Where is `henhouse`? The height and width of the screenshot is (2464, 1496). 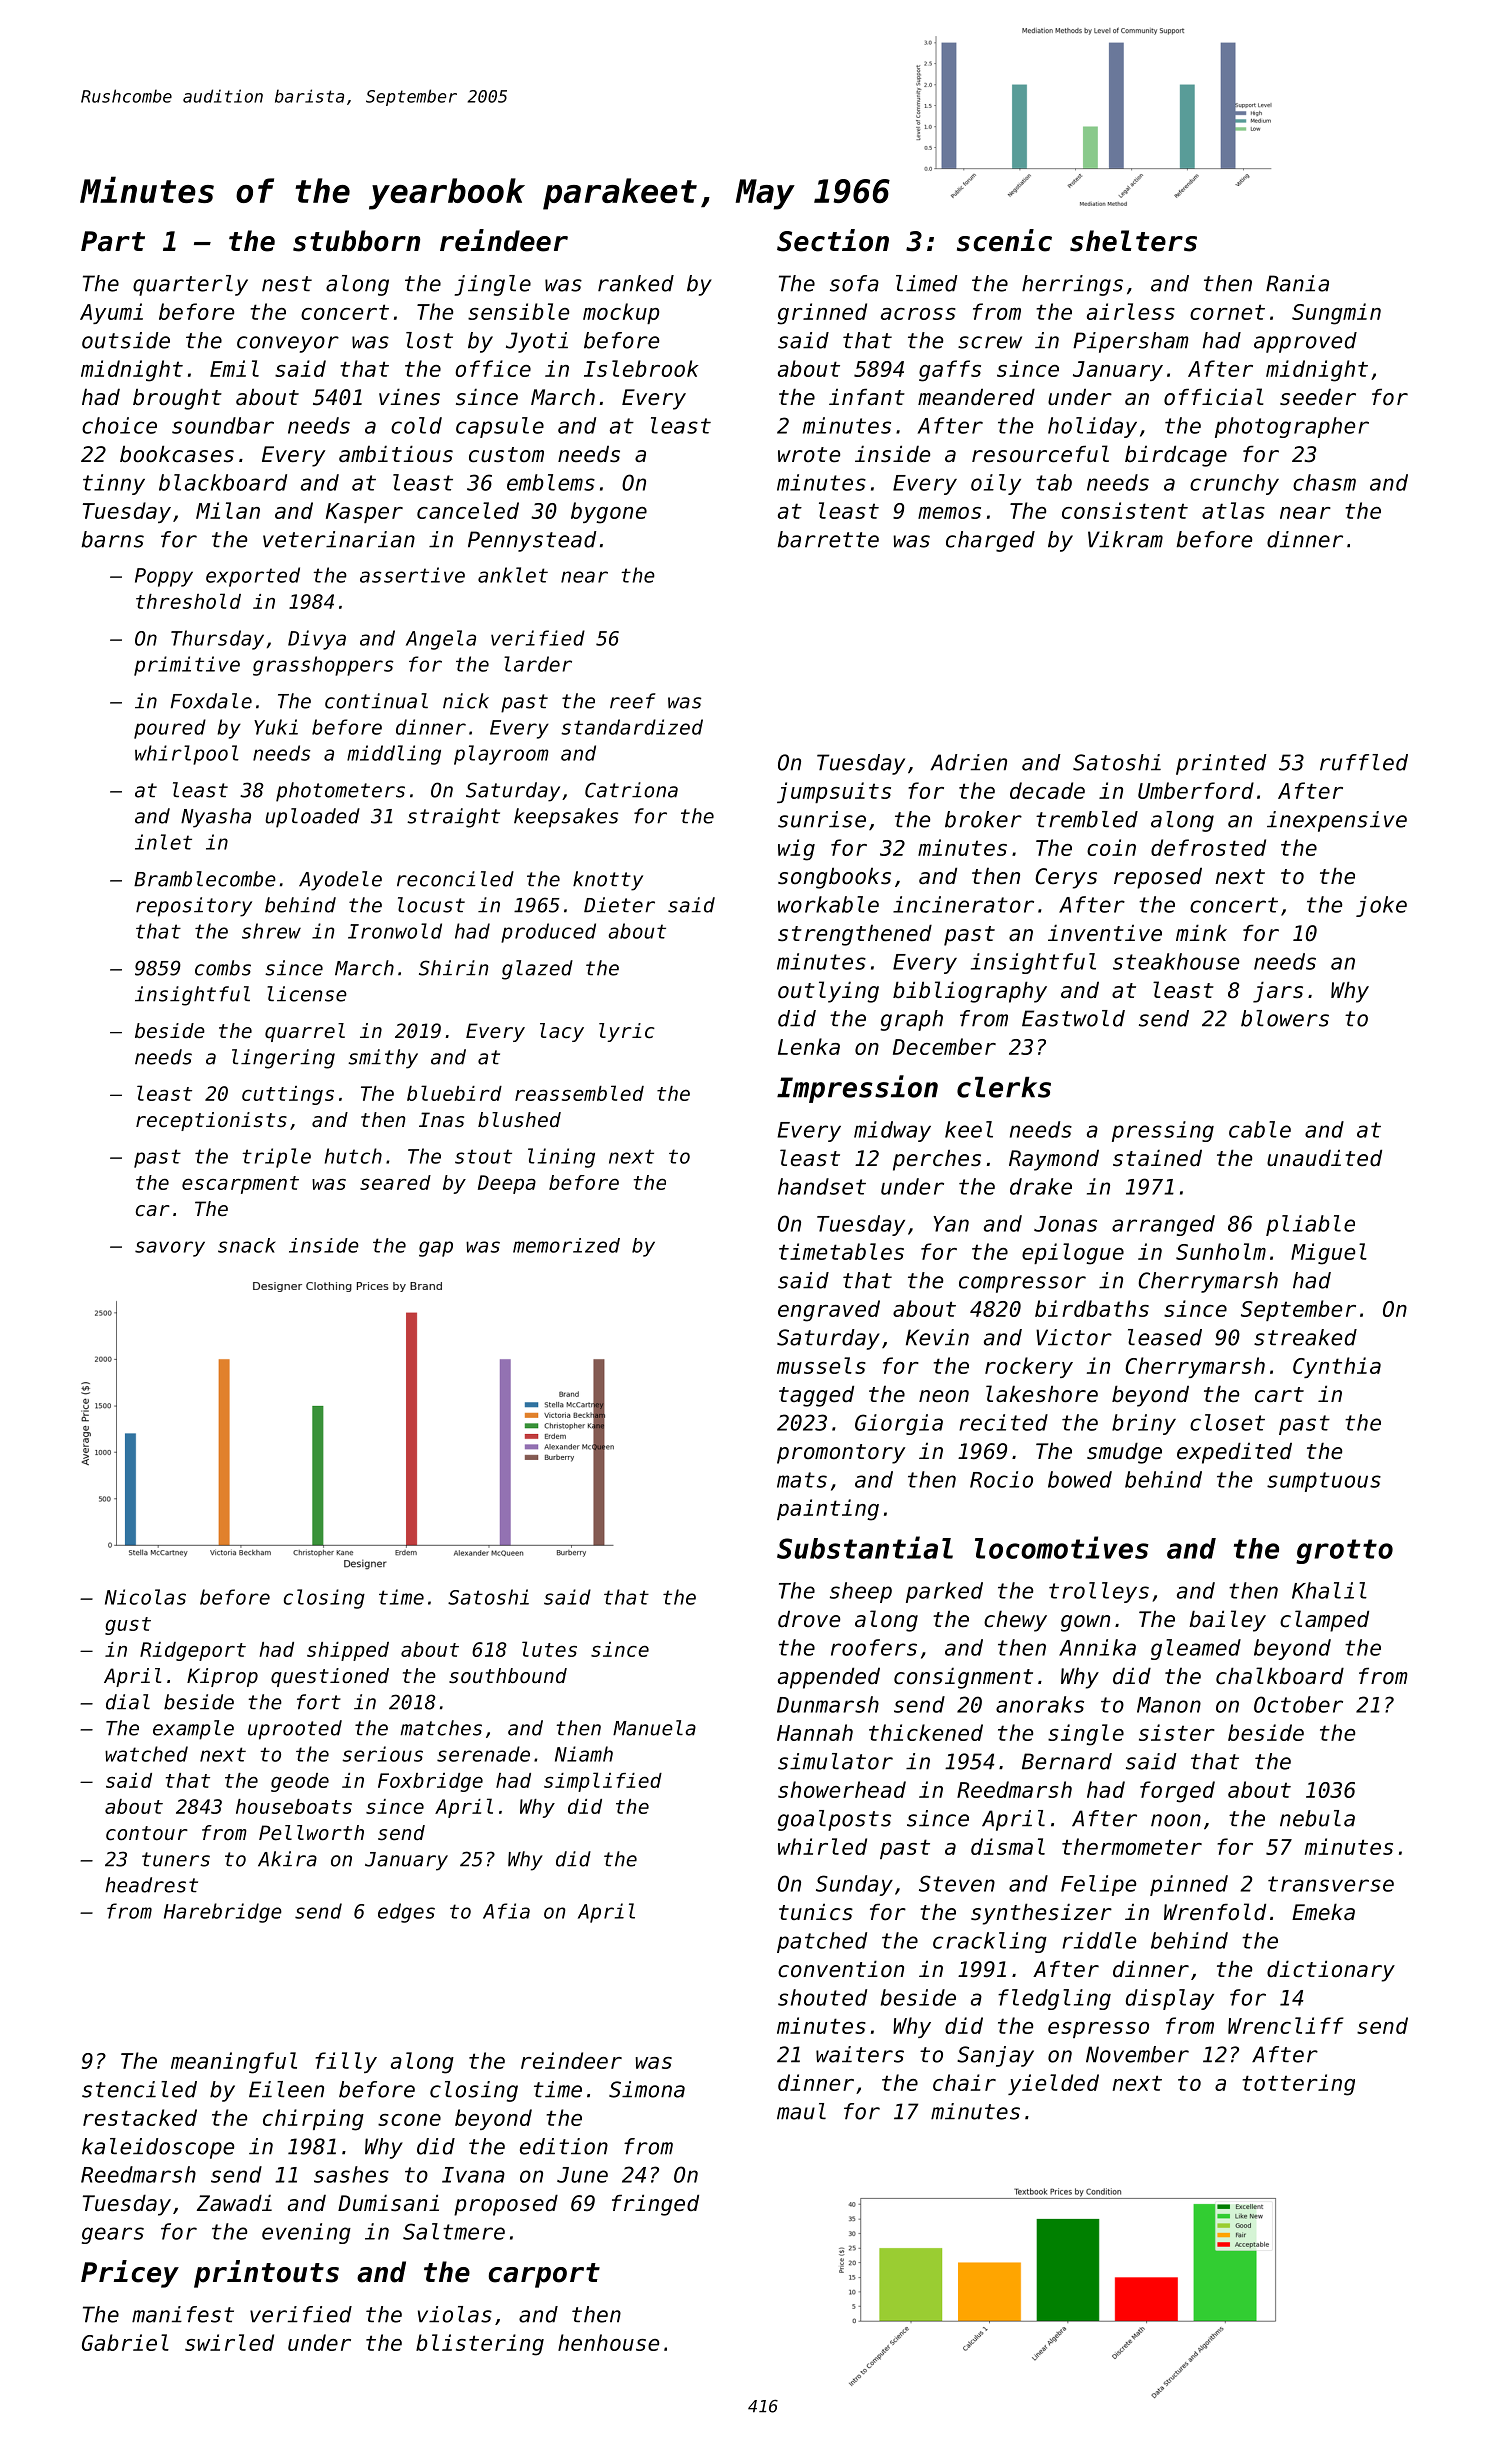 henhouse is located at coordinates (608, 2342).
